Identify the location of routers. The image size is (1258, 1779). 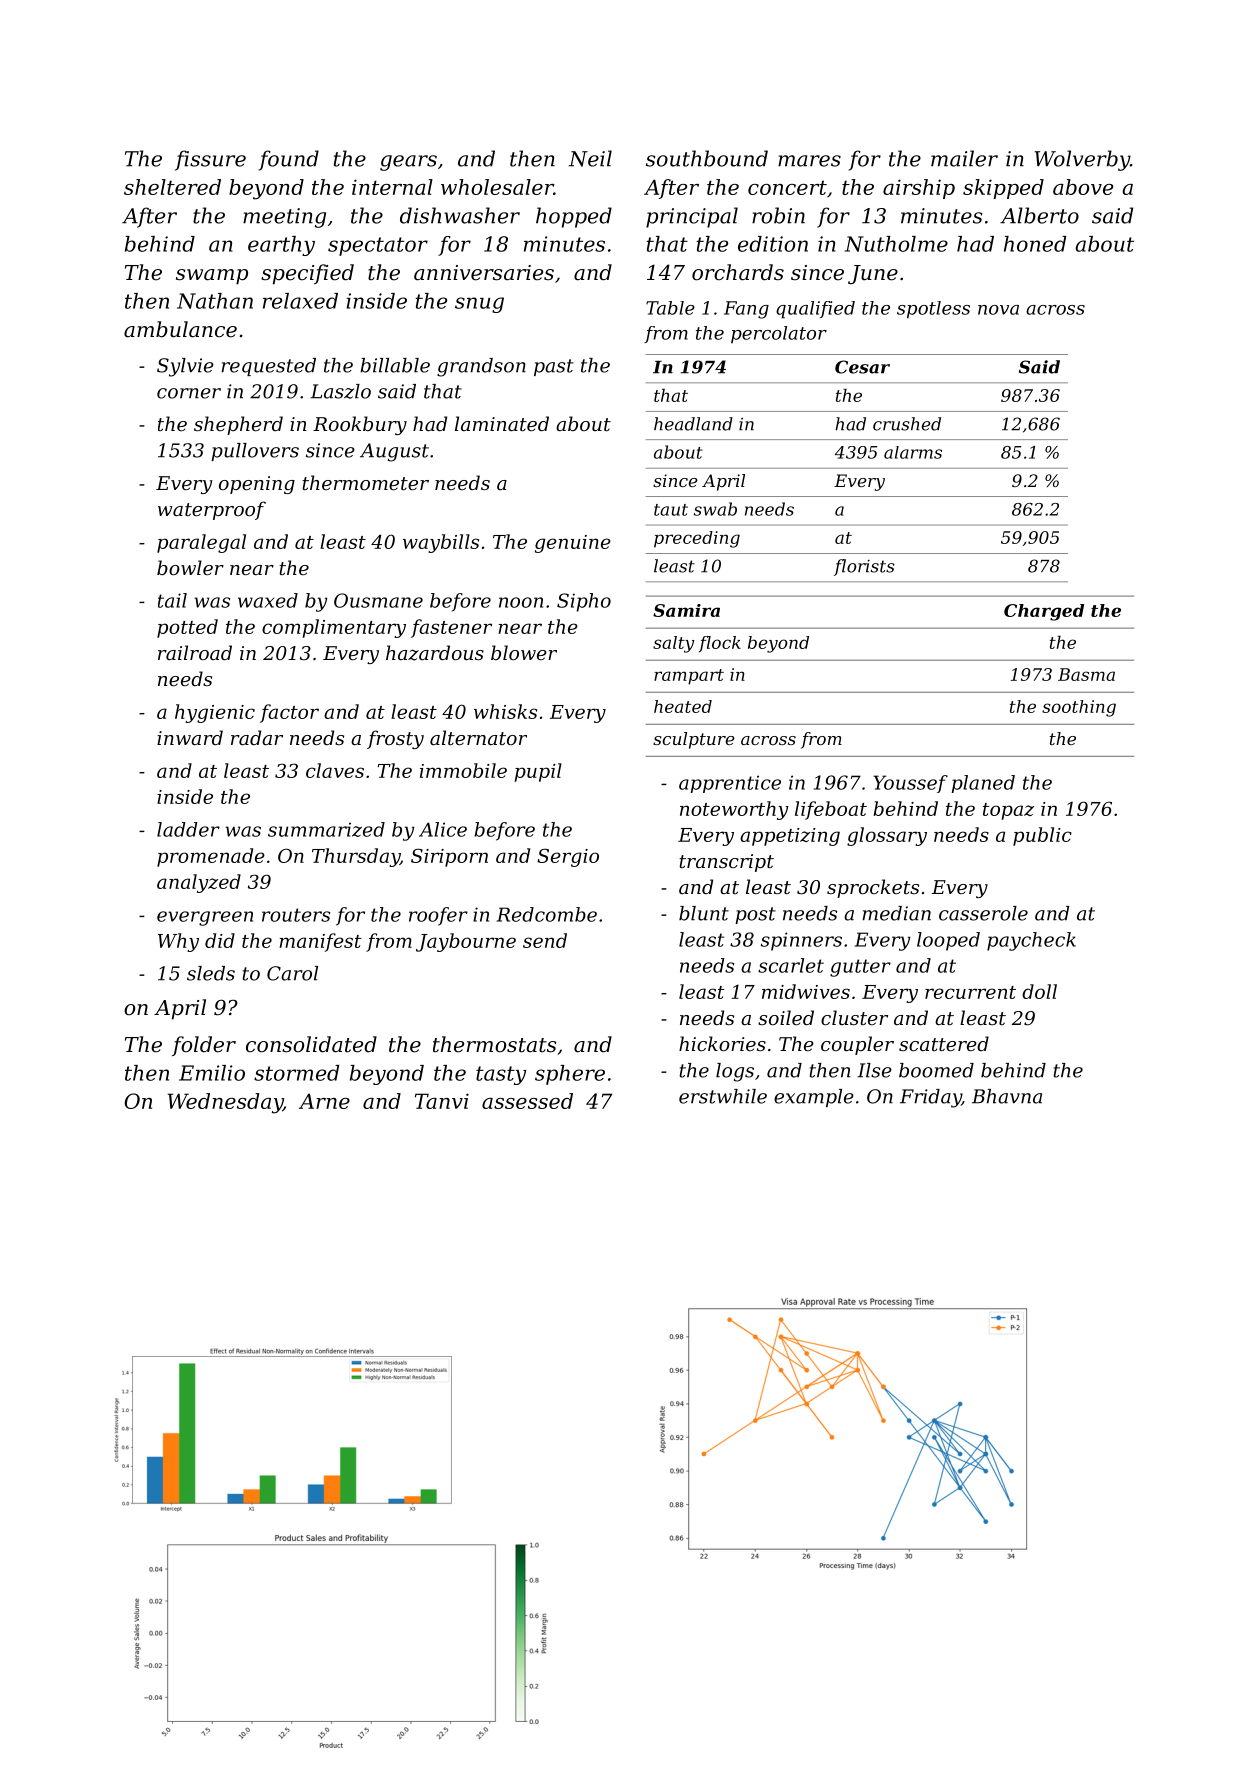
(296, 915).
